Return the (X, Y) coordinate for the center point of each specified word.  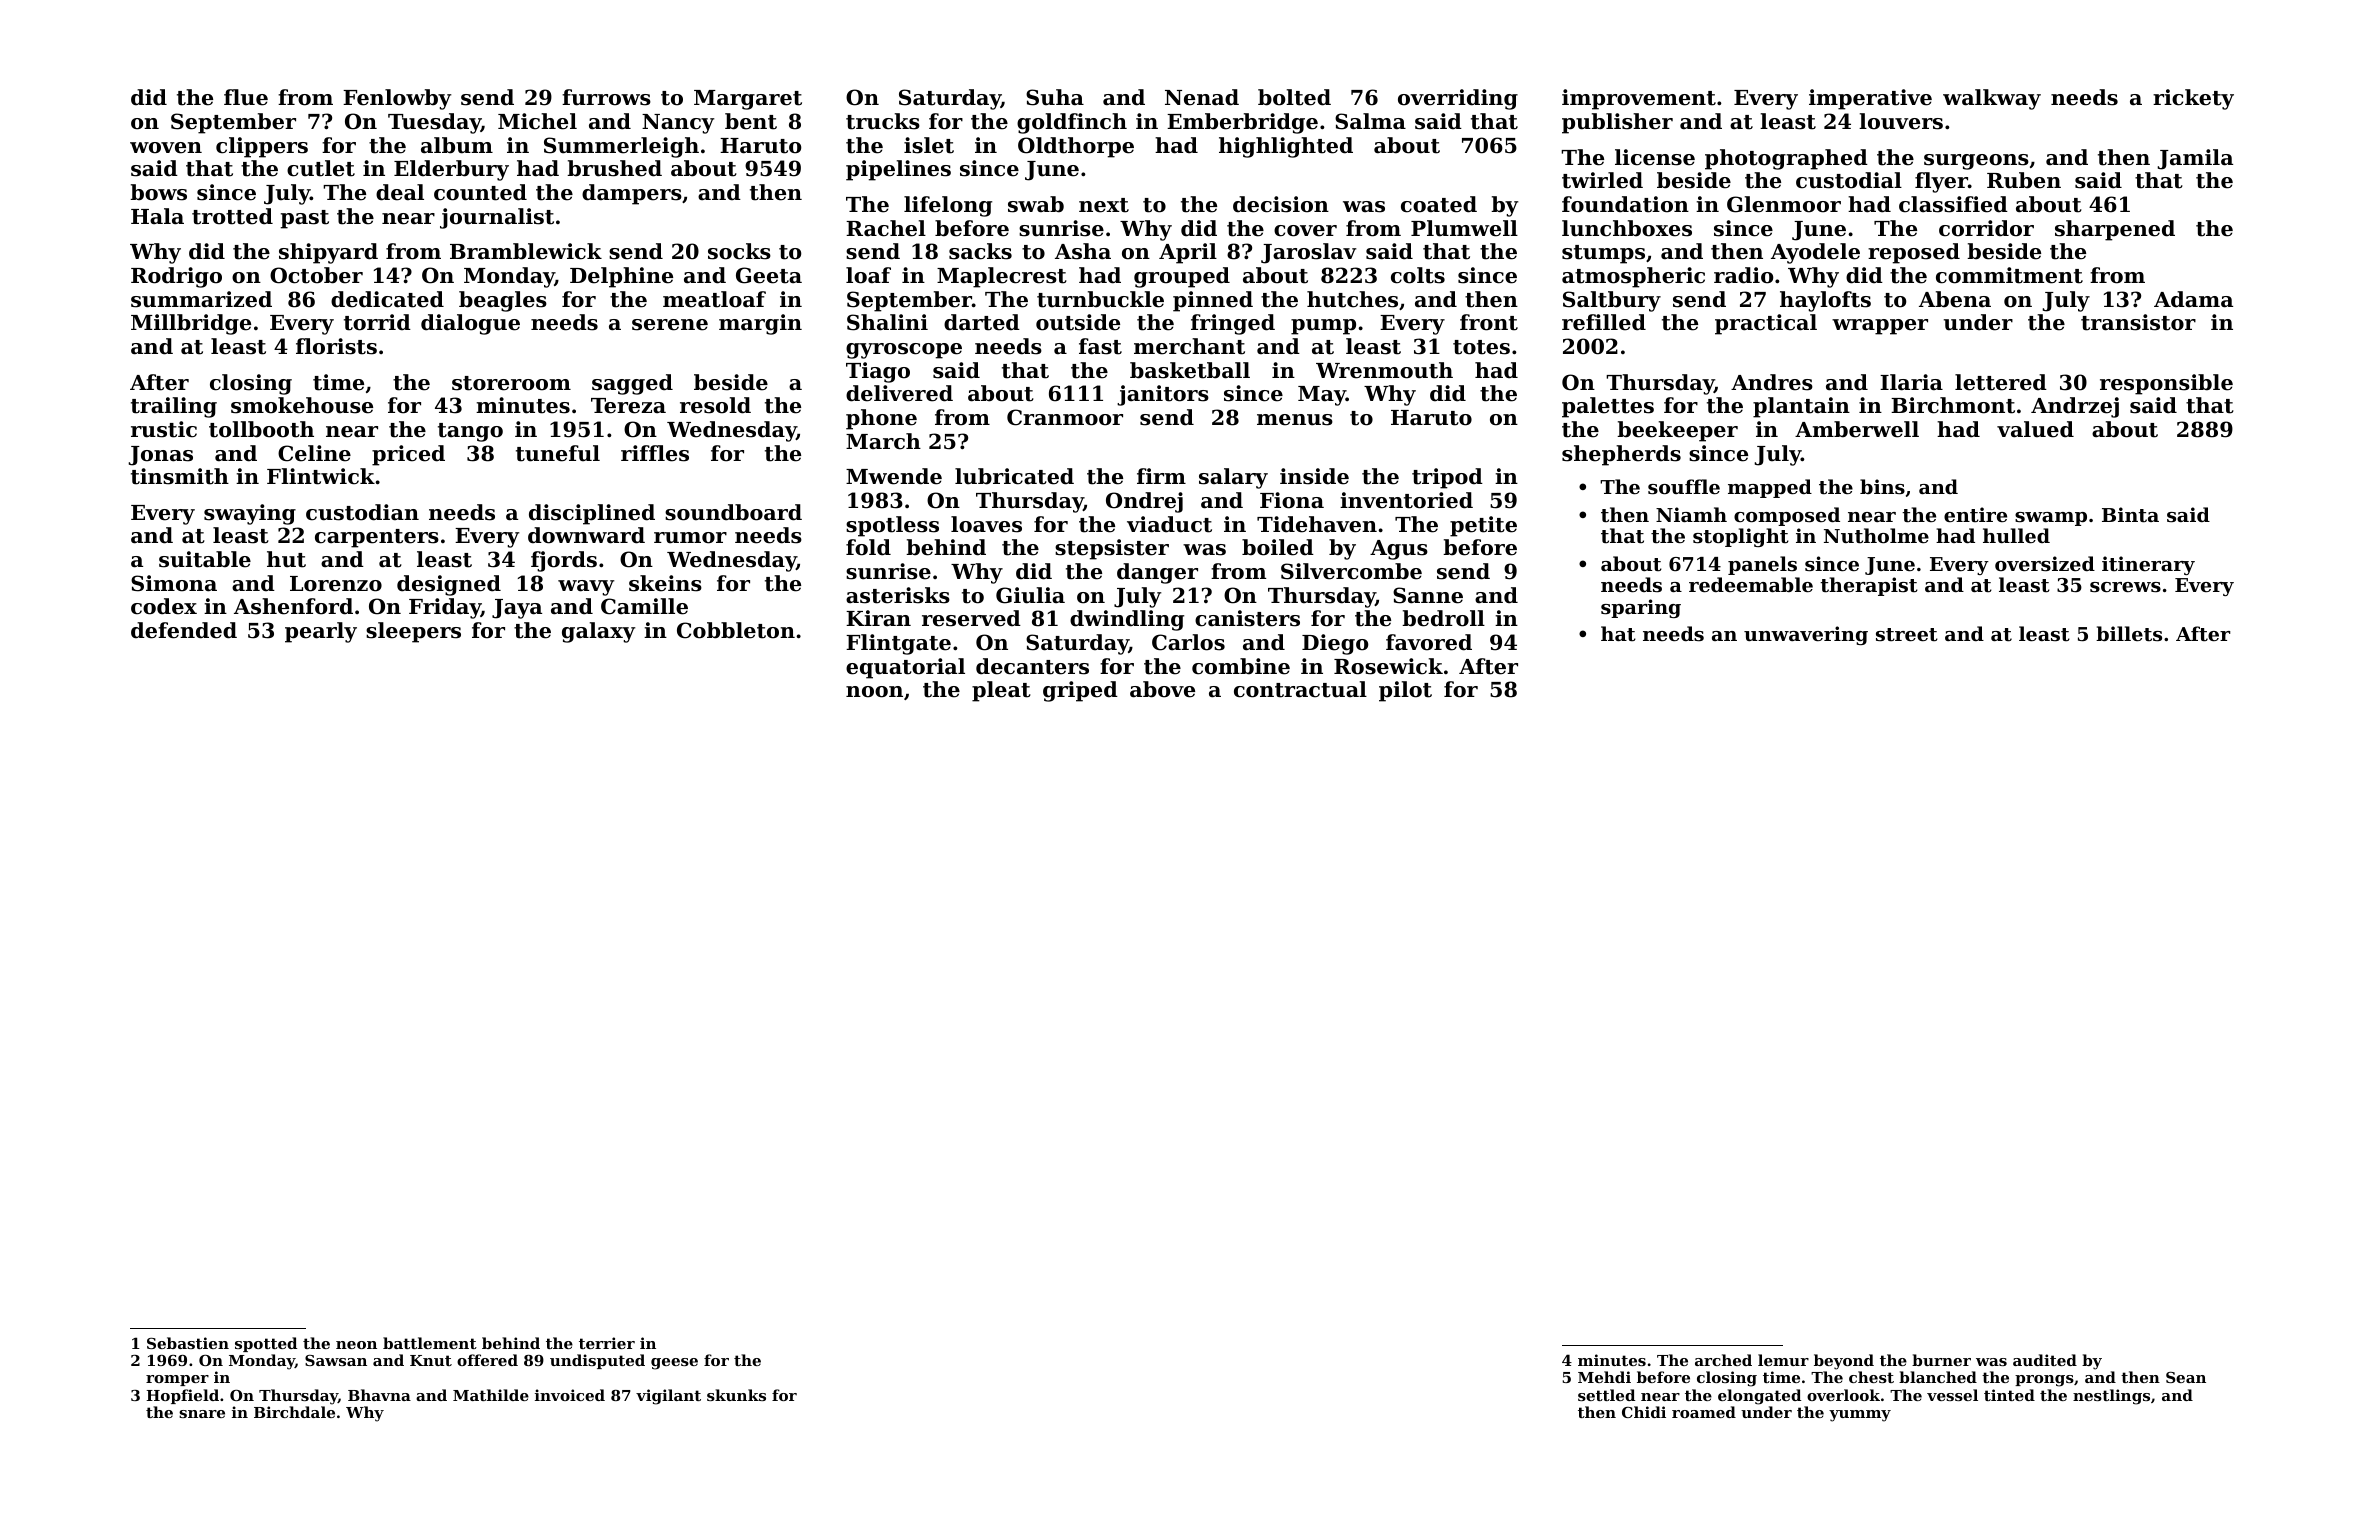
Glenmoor (1784, 204)
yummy (1860, 1416)
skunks (736, 1395)
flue (246, 97)
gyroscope (904, 351)
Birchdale (294, 1412)
